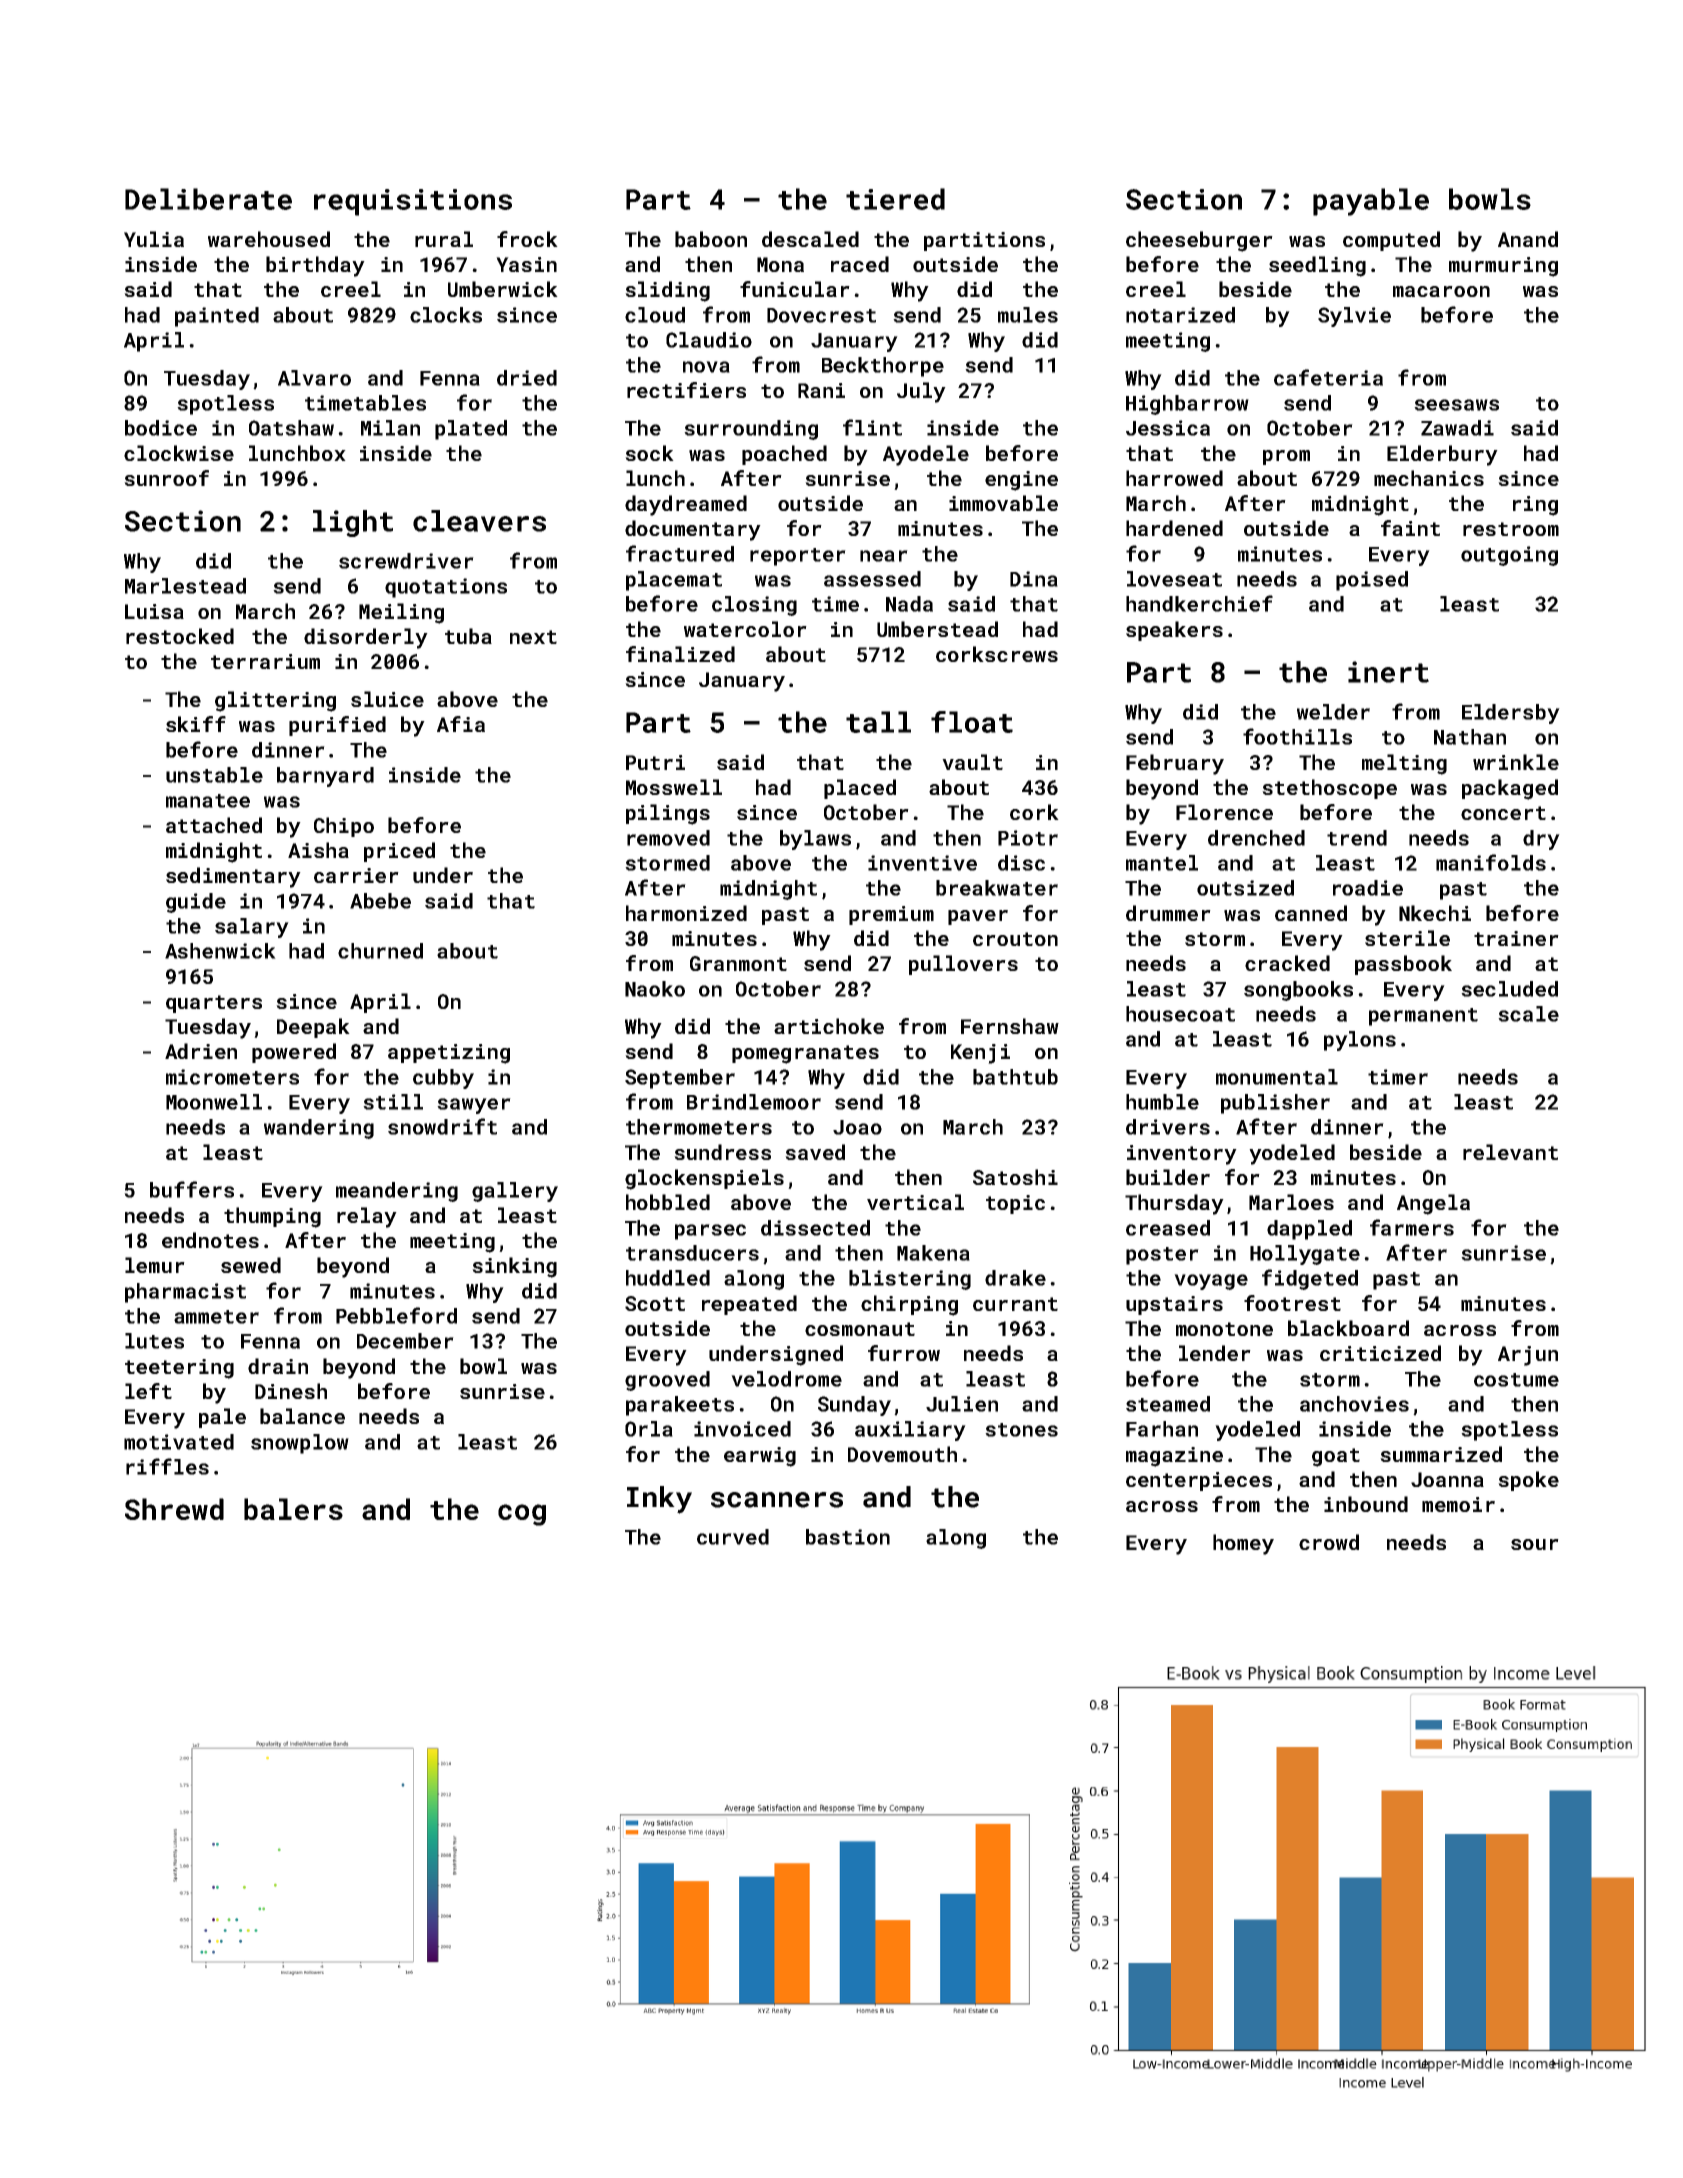 Image resolution: width=1683 pixels, height=2178 pixels. Describe the element at coordinates (1329, 789) in the screenshot. I see `stethoscope` at that location.
